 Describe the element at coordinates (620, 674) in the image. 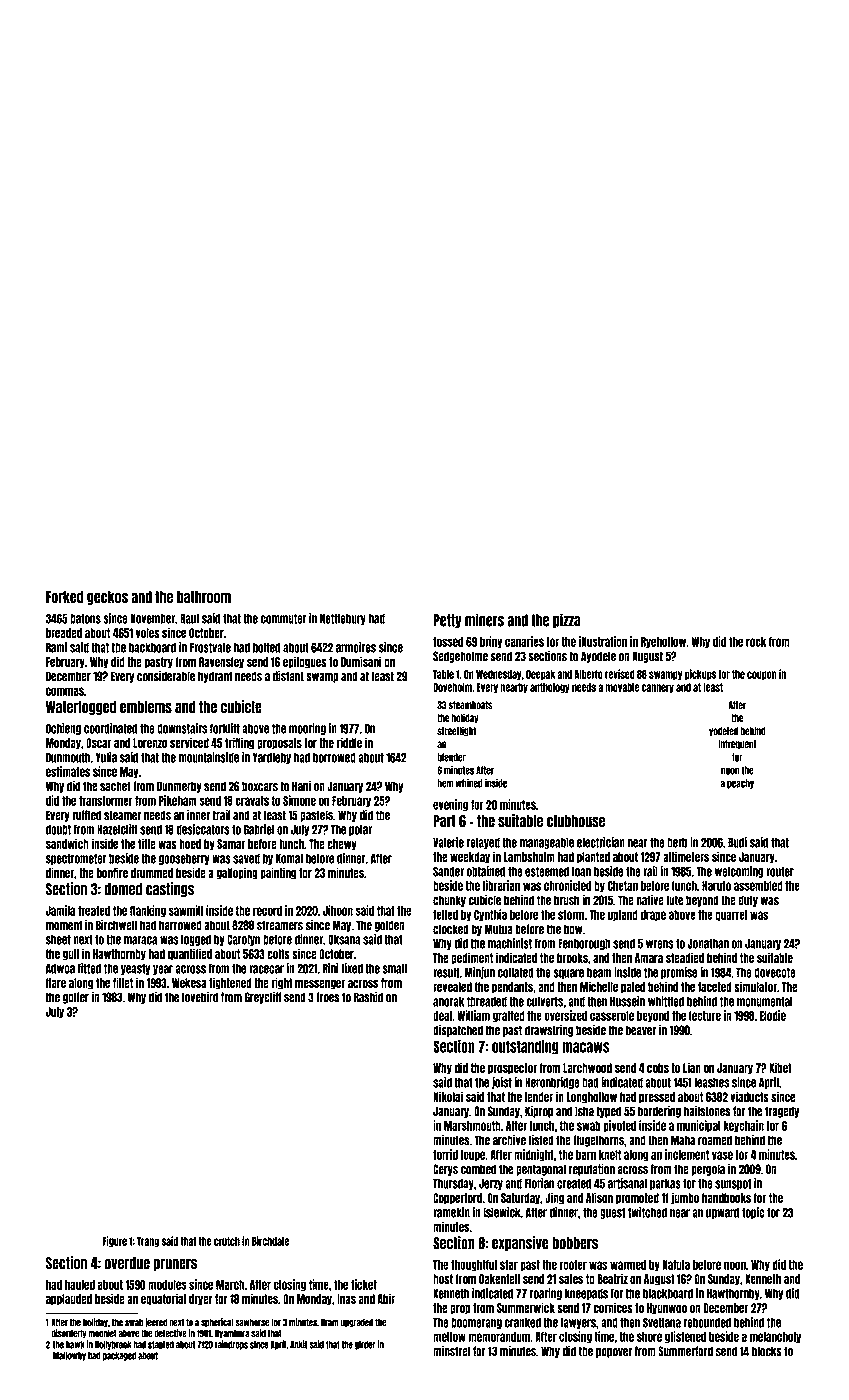

I see `revised` at that location.
